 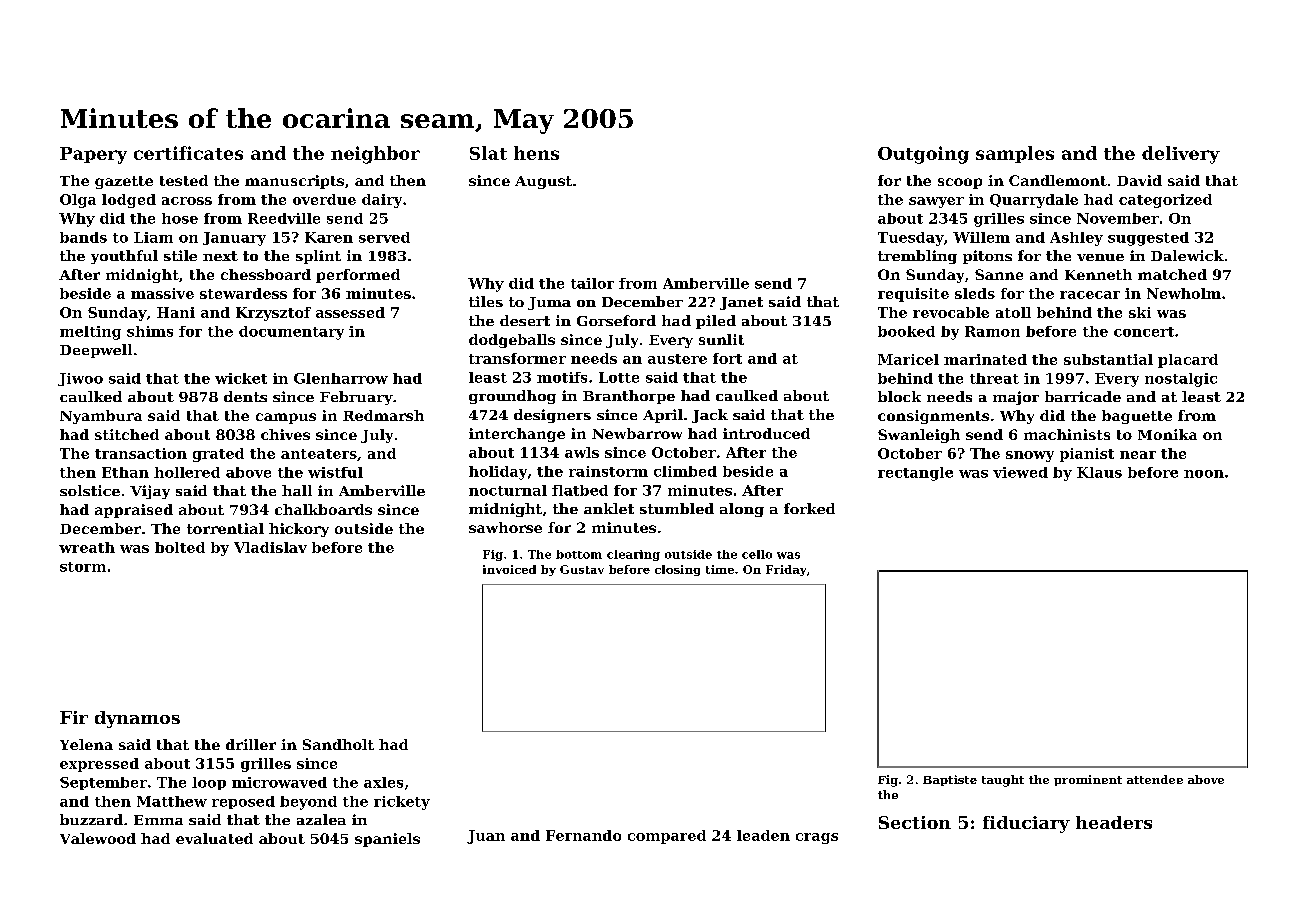 What do you see at coordinates (1099, 472) in the document?
I see `Klaus` at bounding box center [1099, 472].
